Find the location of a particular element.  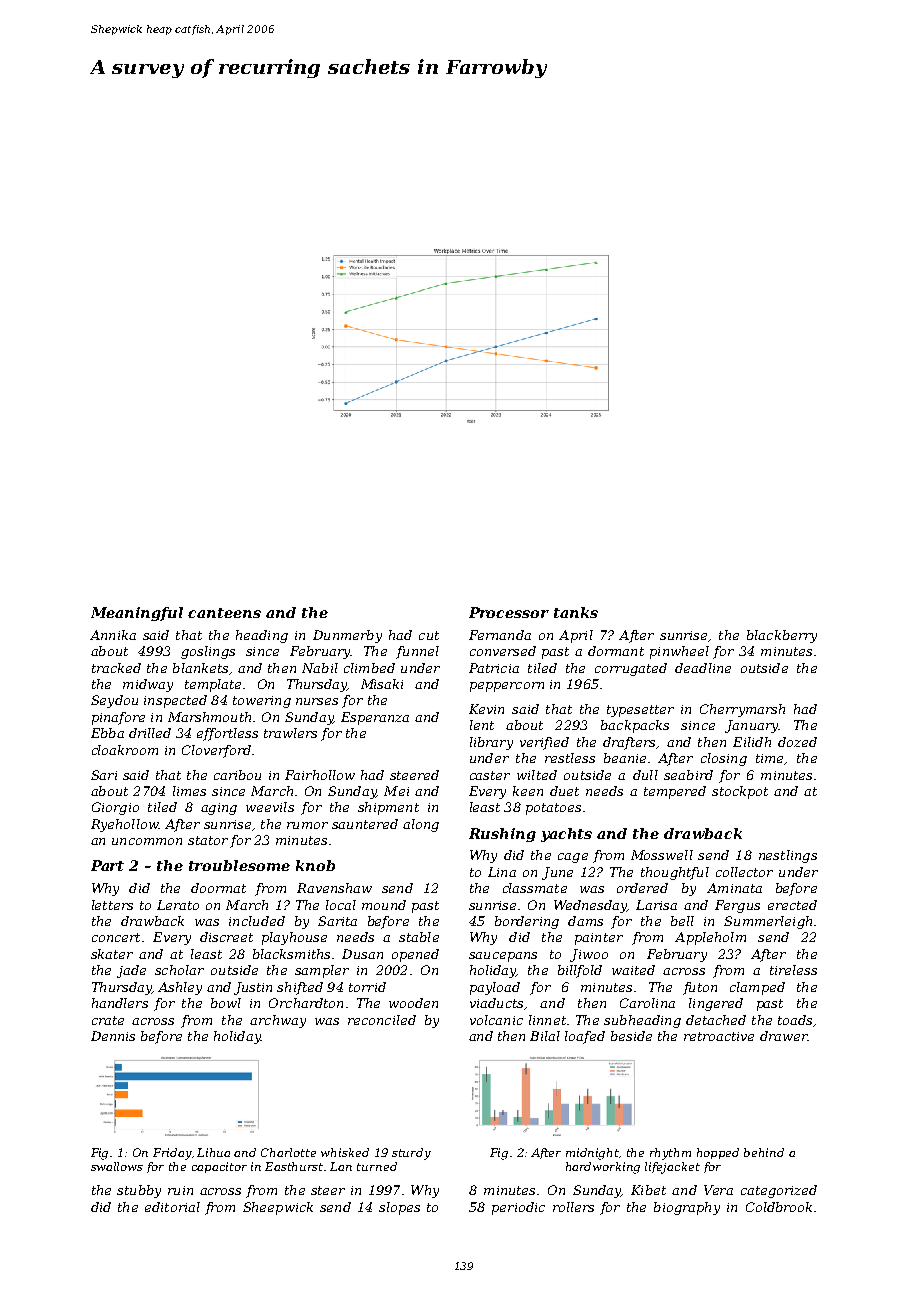

dozed is located at coordinates (797, 742).
